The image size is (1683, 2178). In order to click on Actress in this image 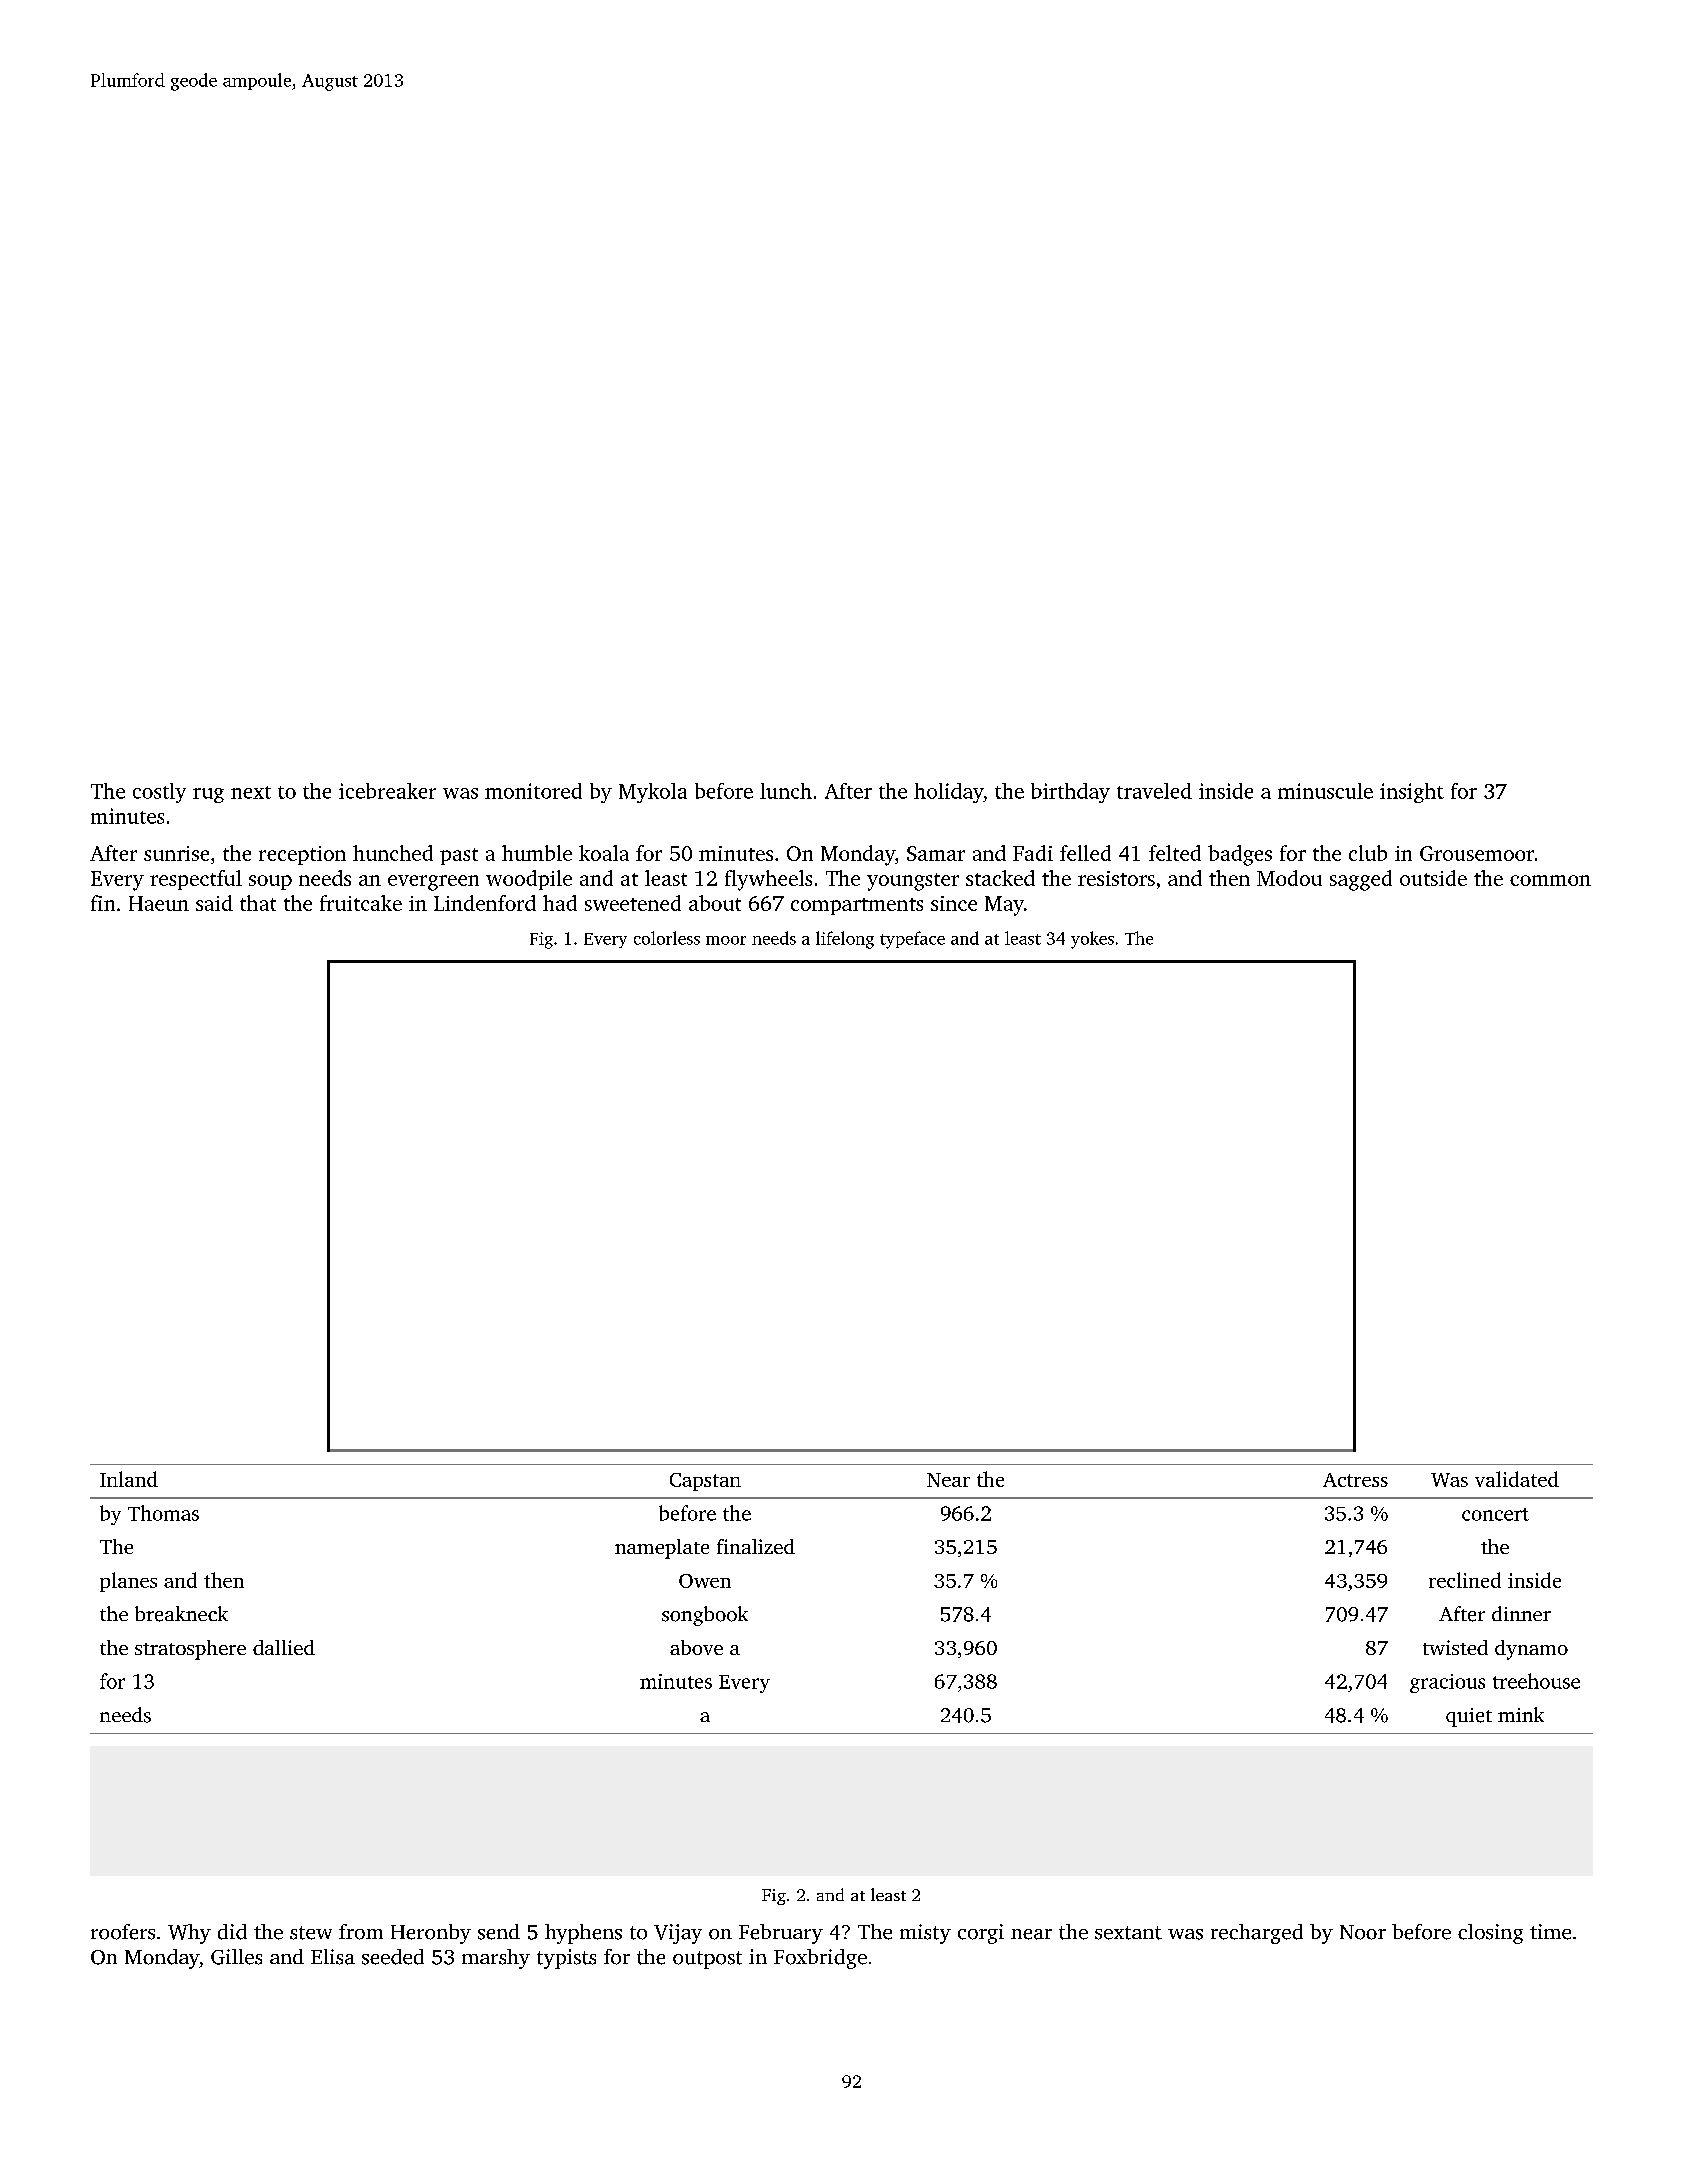, I will do `click(1355, 1480)`.
